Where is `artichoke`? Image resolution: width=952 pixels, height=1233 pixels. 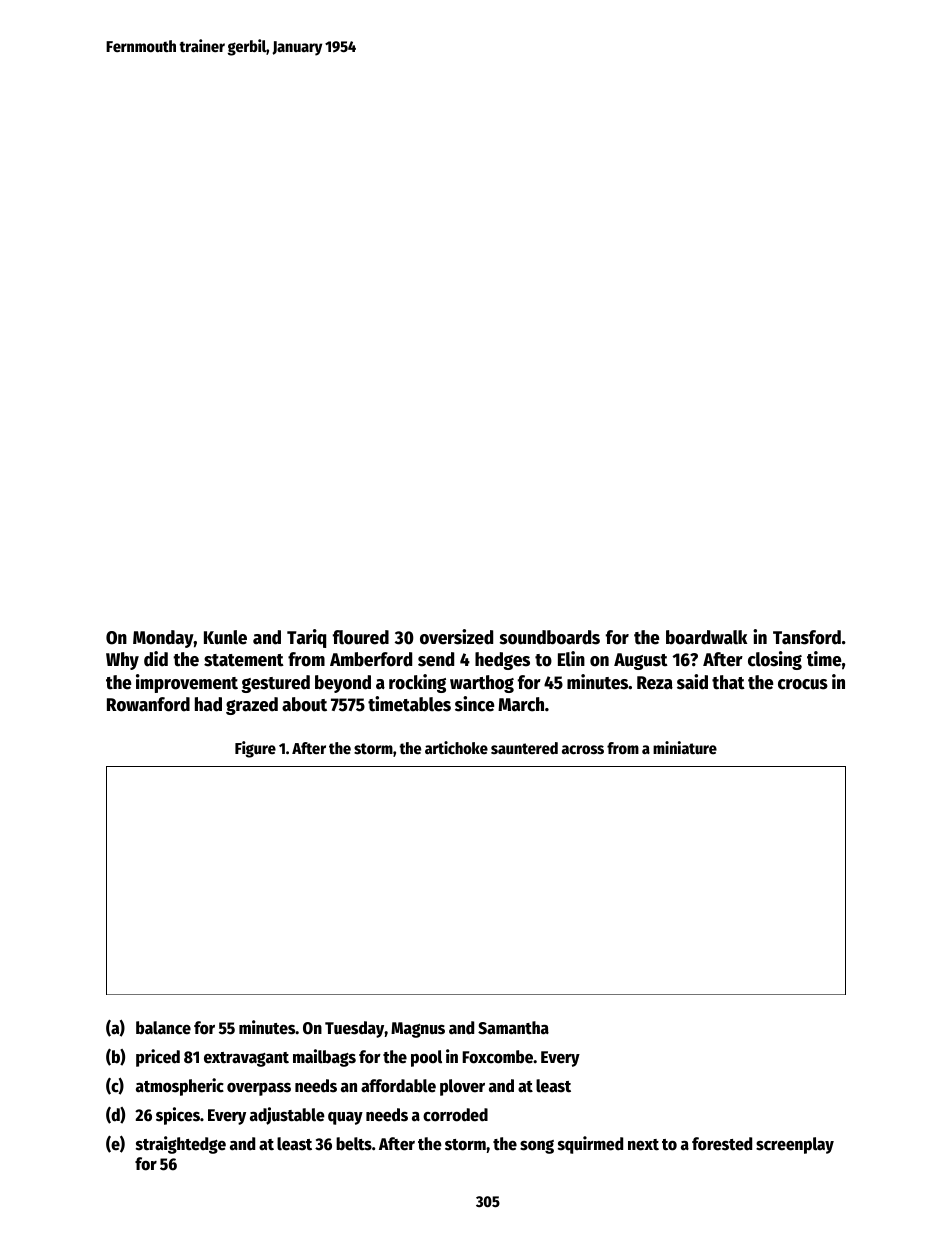 artichoke is located at coordinates (456, 748).
